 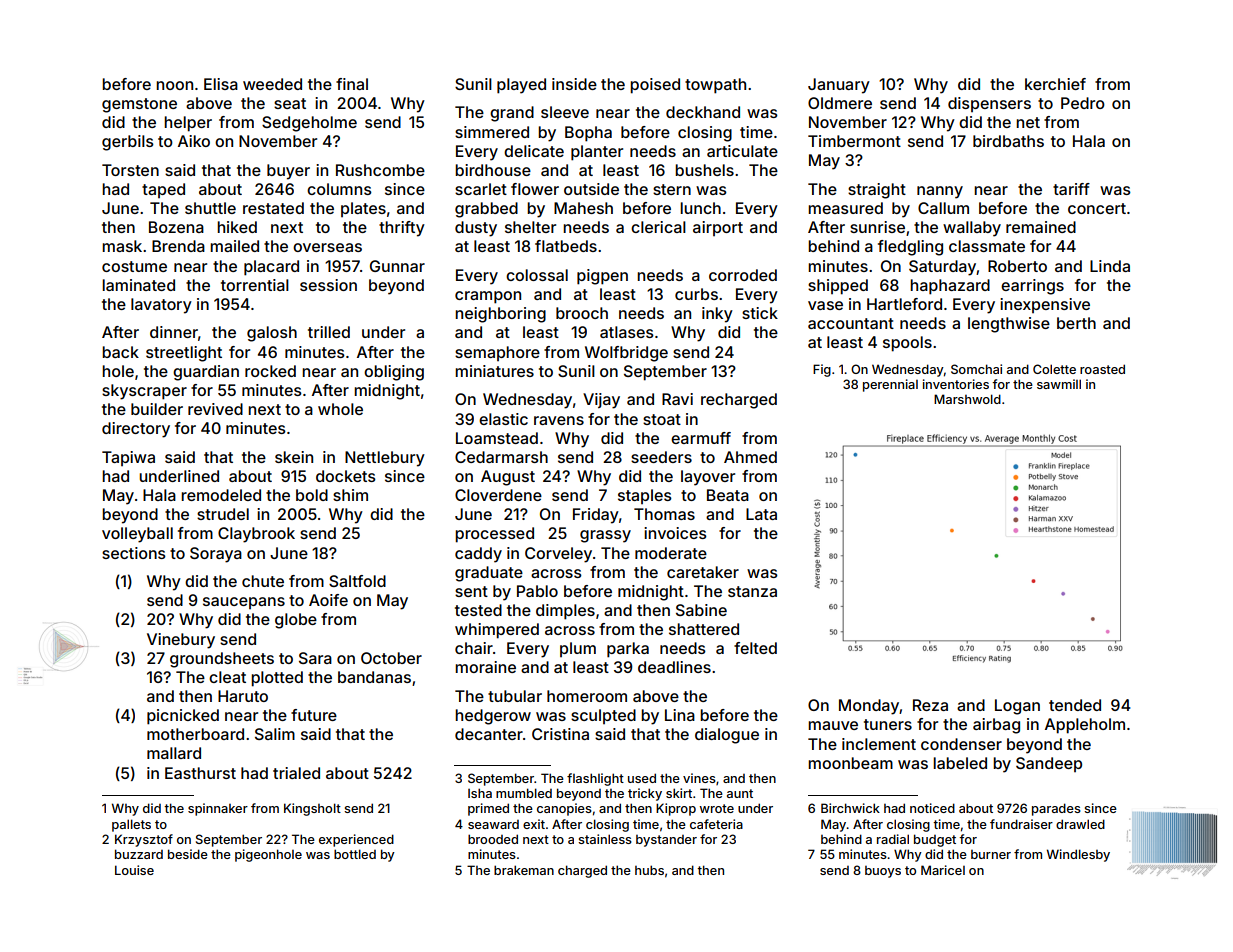 I want to click on concert, so click(x=1097, y=208).
